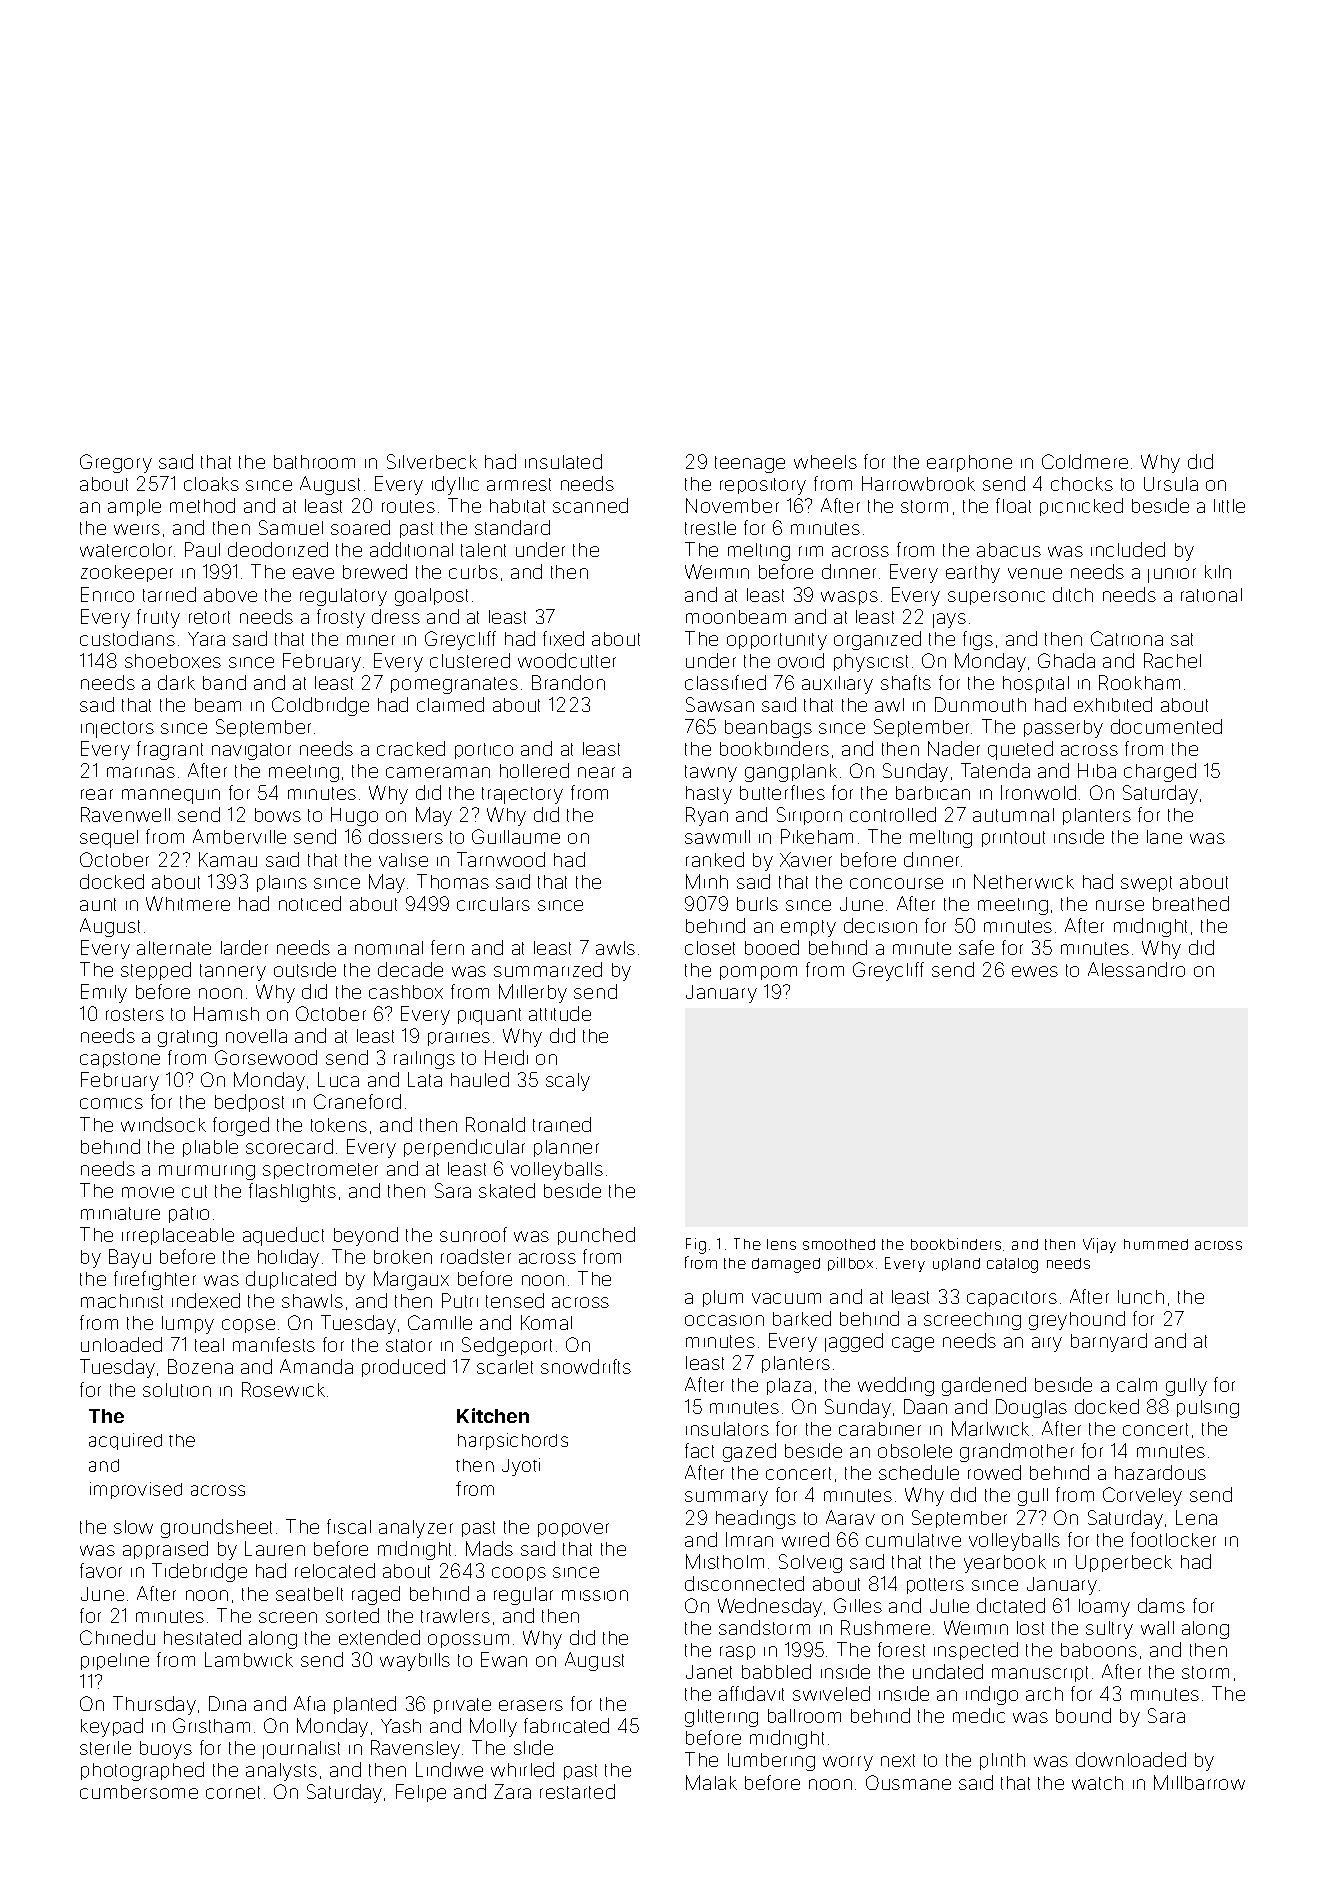  Describe the element at coordinates (122, 1301) in the screenshot. I see `machinist` at that location.
